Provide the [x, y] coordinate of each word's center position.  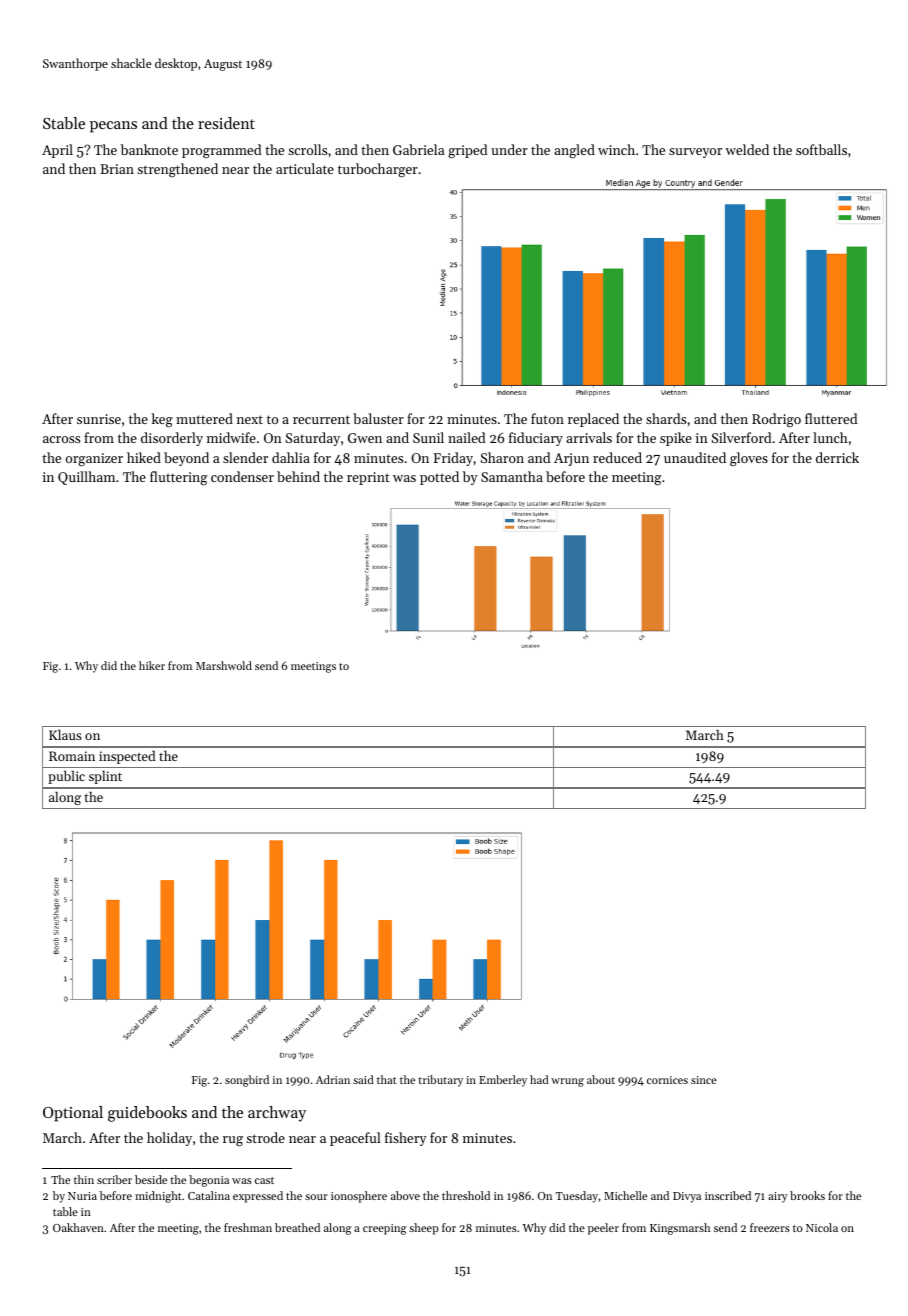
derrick [837, 457]
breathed [297, 1227]
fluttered [831, 418]
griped [467, 151]
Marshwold [224, 665]
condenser [242, 476]
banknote [149, 149]
